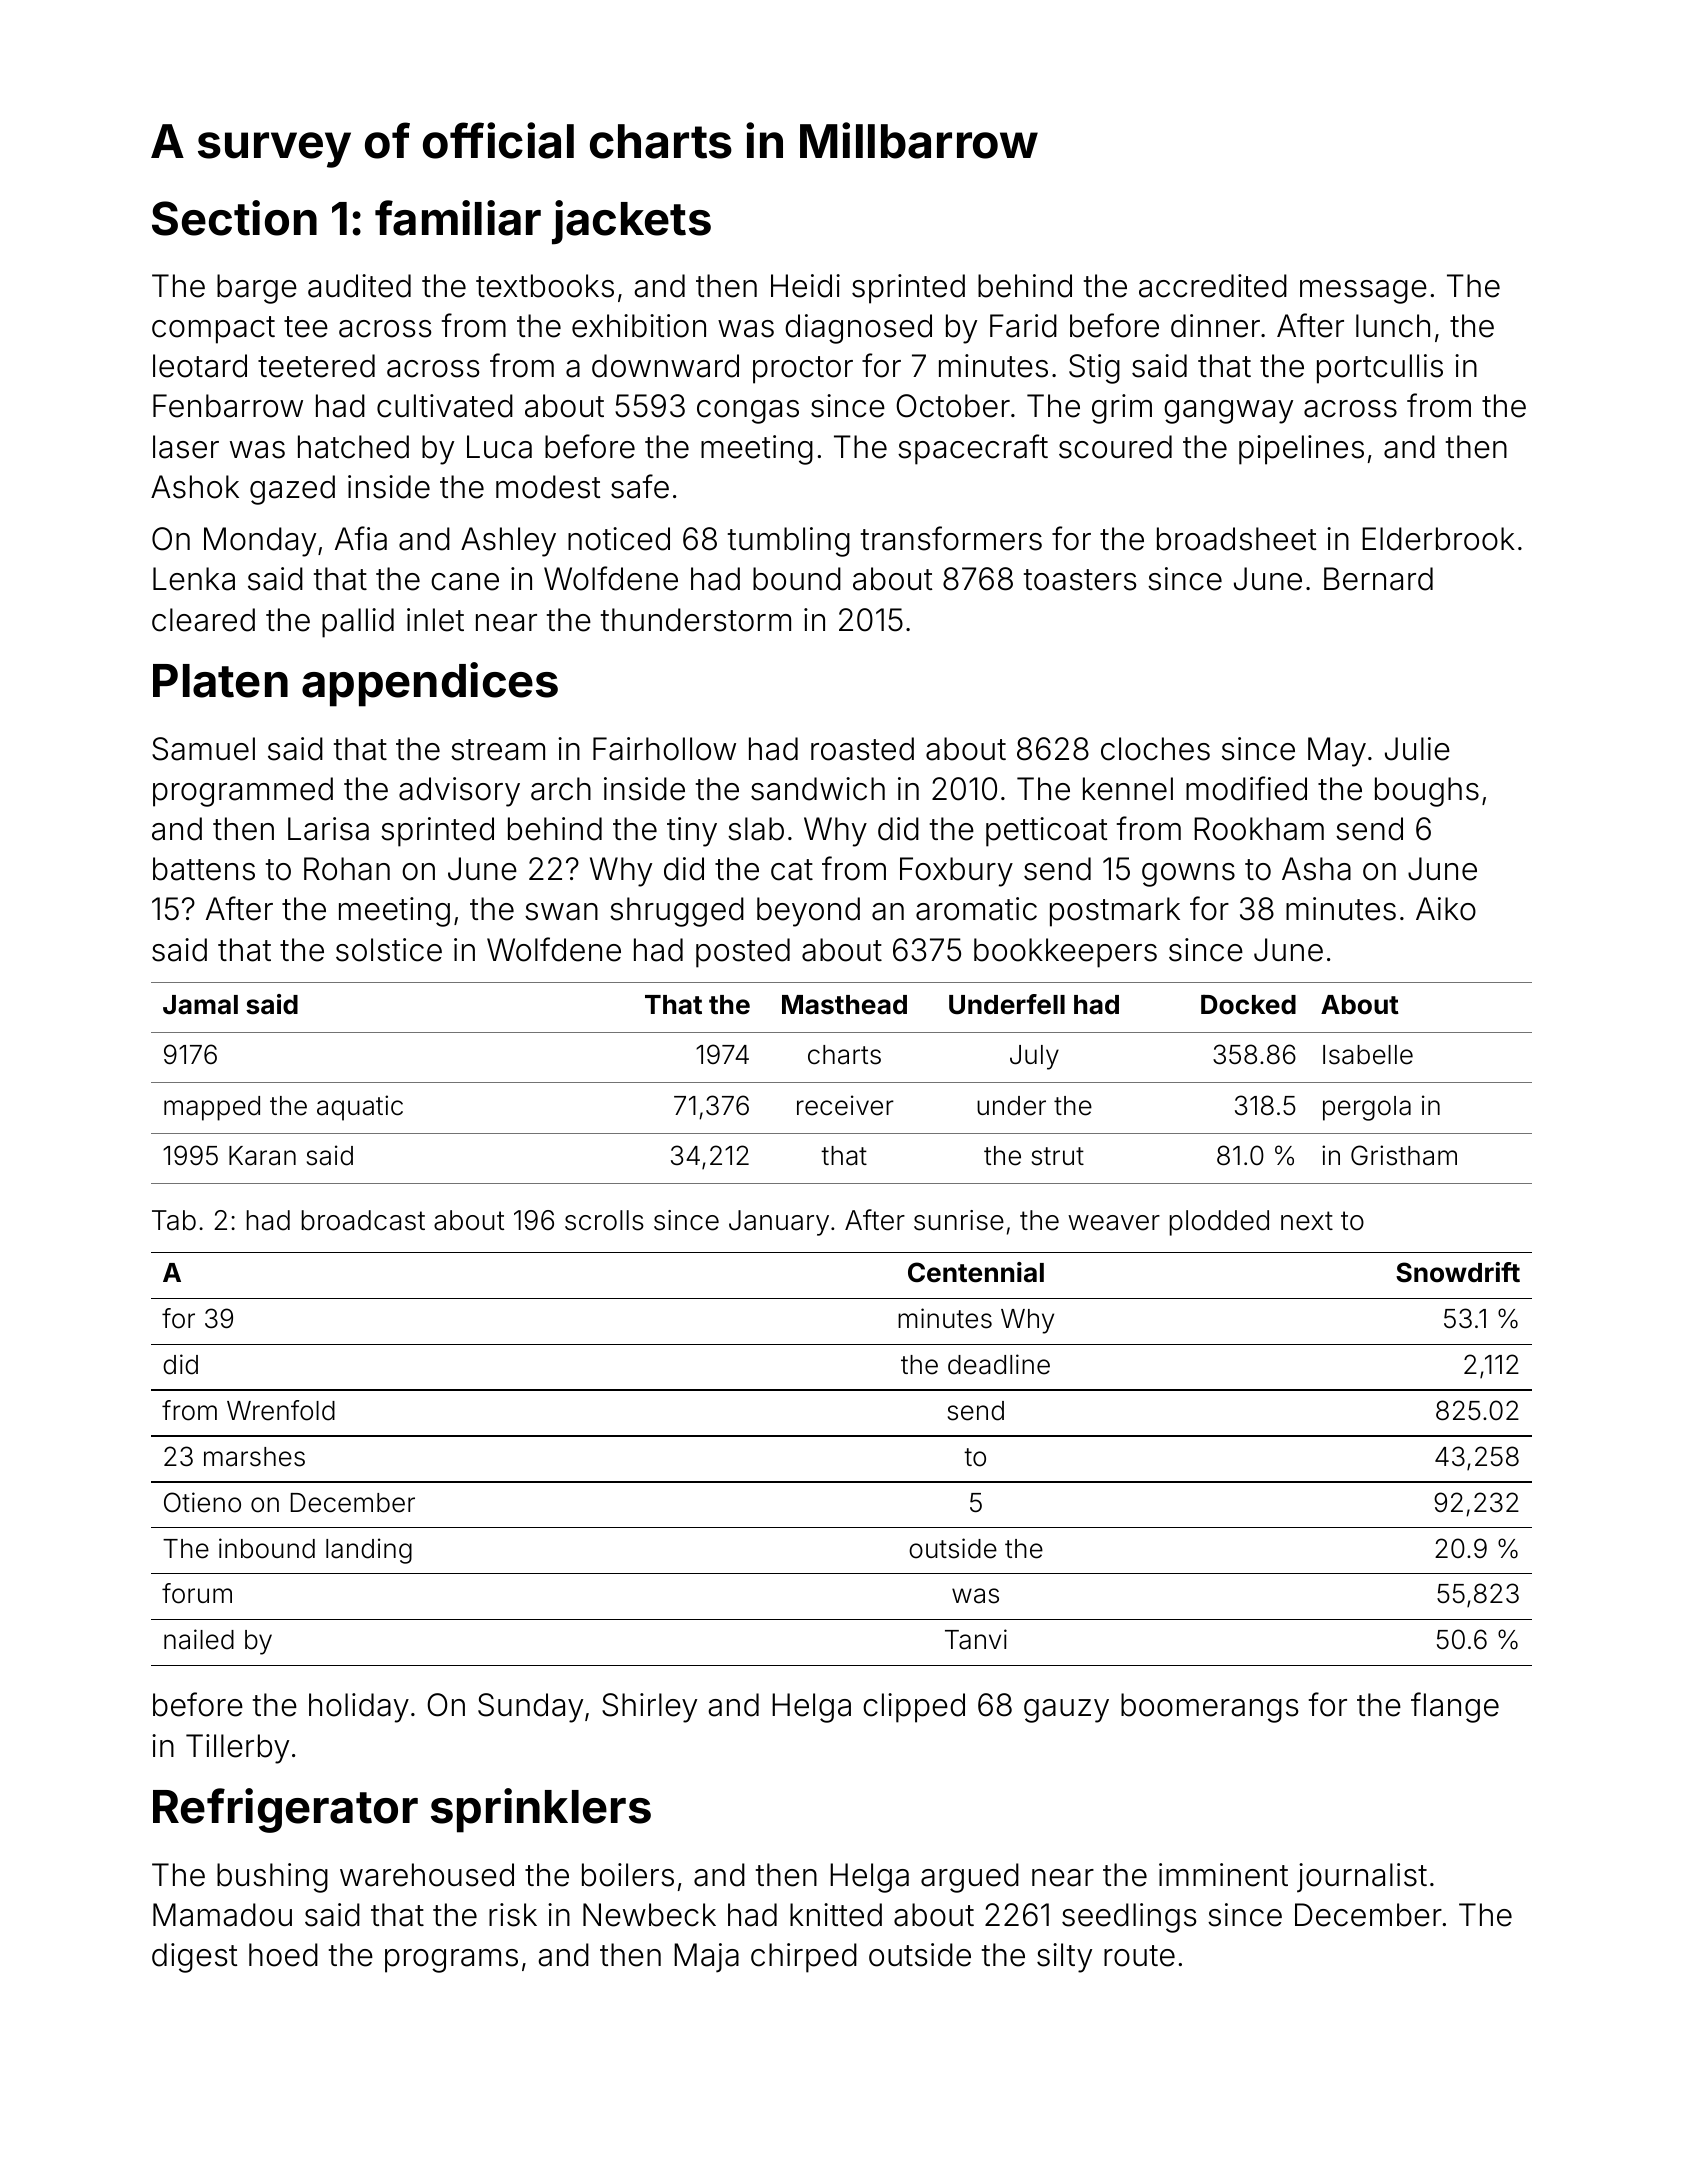 The image size is (1683, 2178). What do you see at coordinates (1427, 792) in the screenshot?
I see `boughs` at bounding box center [1427, 792].
